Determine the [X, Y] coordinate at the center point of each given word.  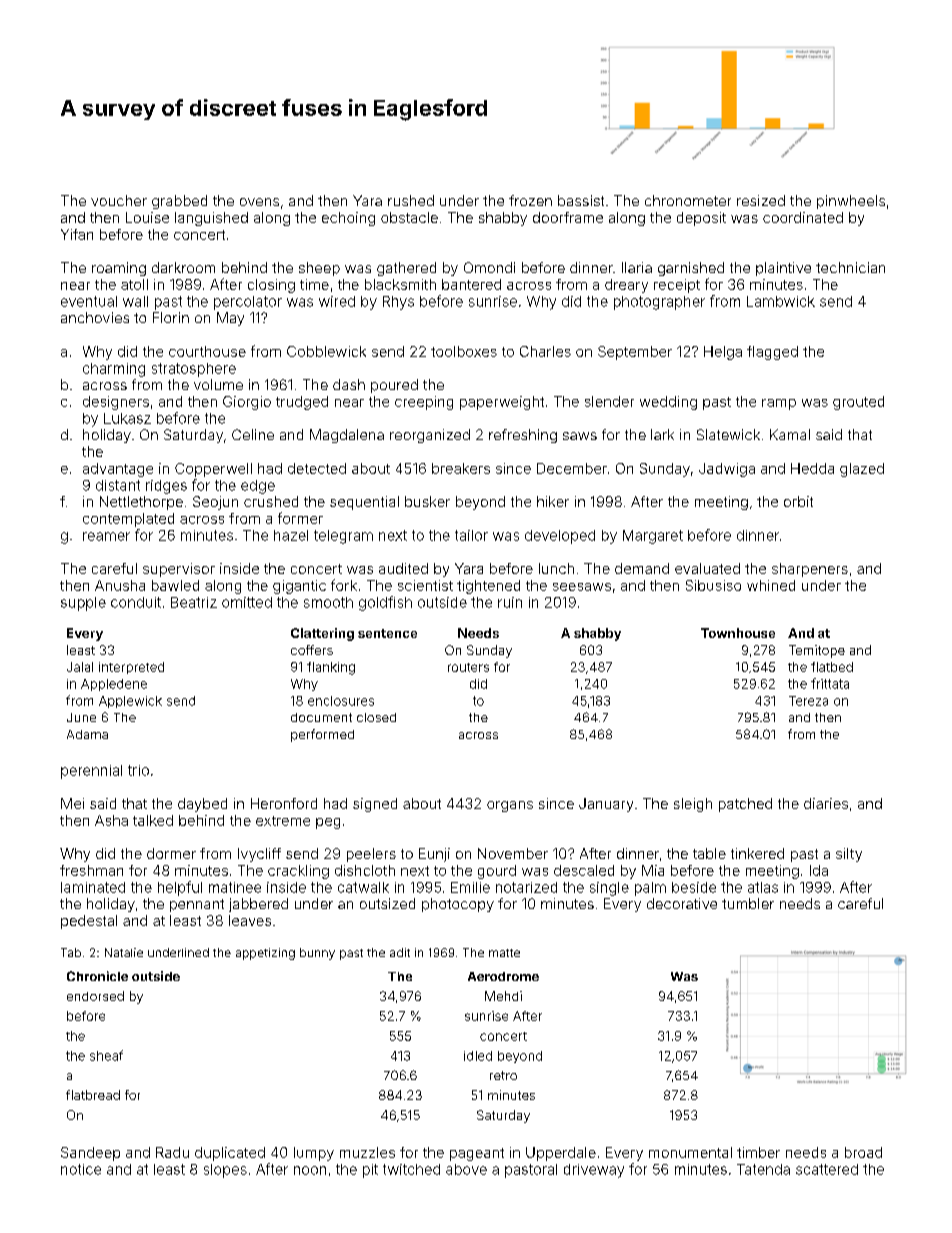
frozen [530, 200]
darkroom [183, 267]
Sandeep [90, 1154]
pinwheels [851, 202]
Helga [723, 353]
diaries [826, 803]
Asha [111, 820]
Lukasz [127, 418]
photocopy [458, 905]
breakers [461, 468]
